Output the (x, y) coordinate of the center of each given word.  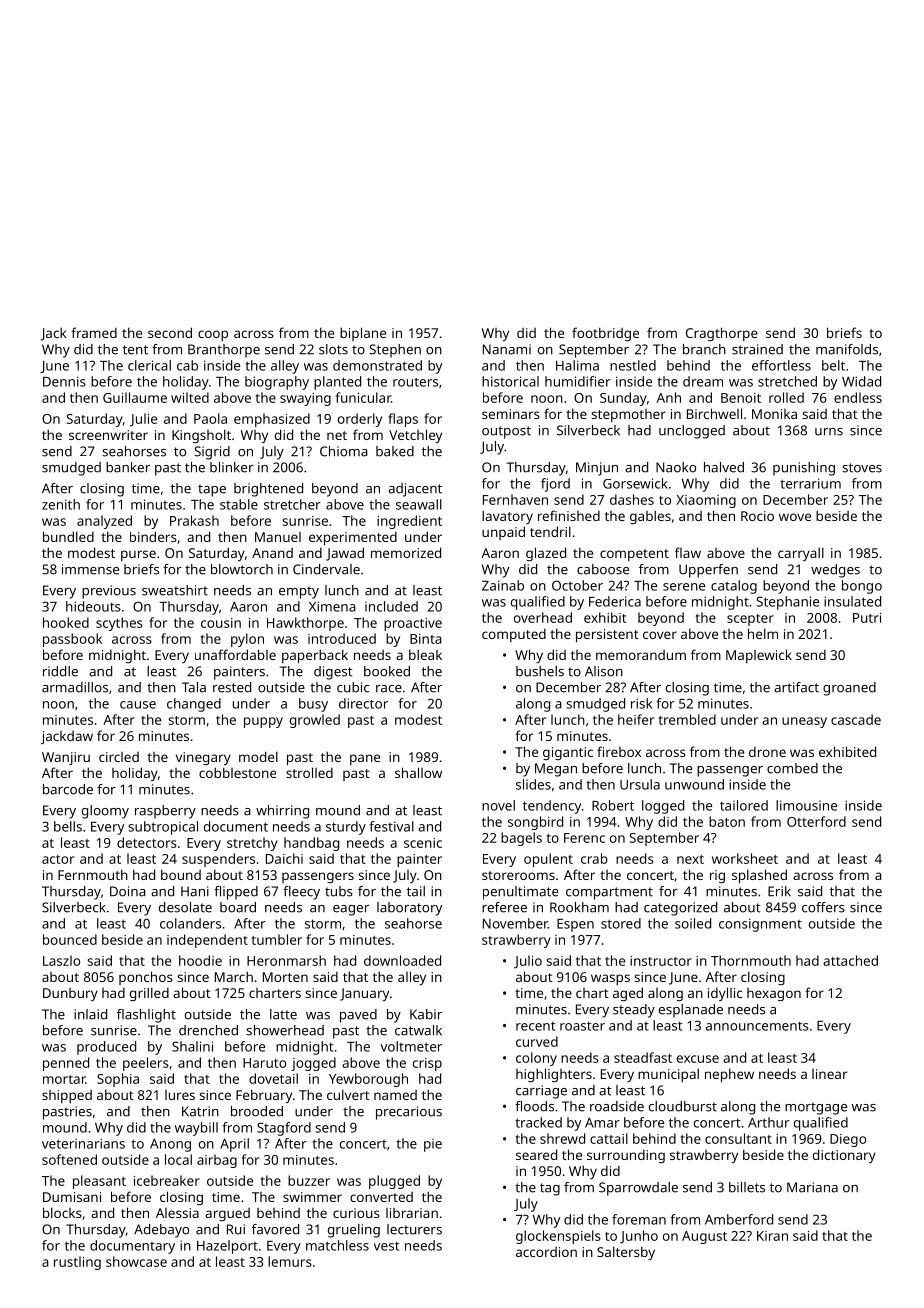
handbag (311, 844)
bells (68, 826)
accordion (546, 1252)
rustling (77, 1263)
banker (128, 467)
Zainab (503, 585)
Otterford (816, 821)
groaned (849, 689)
